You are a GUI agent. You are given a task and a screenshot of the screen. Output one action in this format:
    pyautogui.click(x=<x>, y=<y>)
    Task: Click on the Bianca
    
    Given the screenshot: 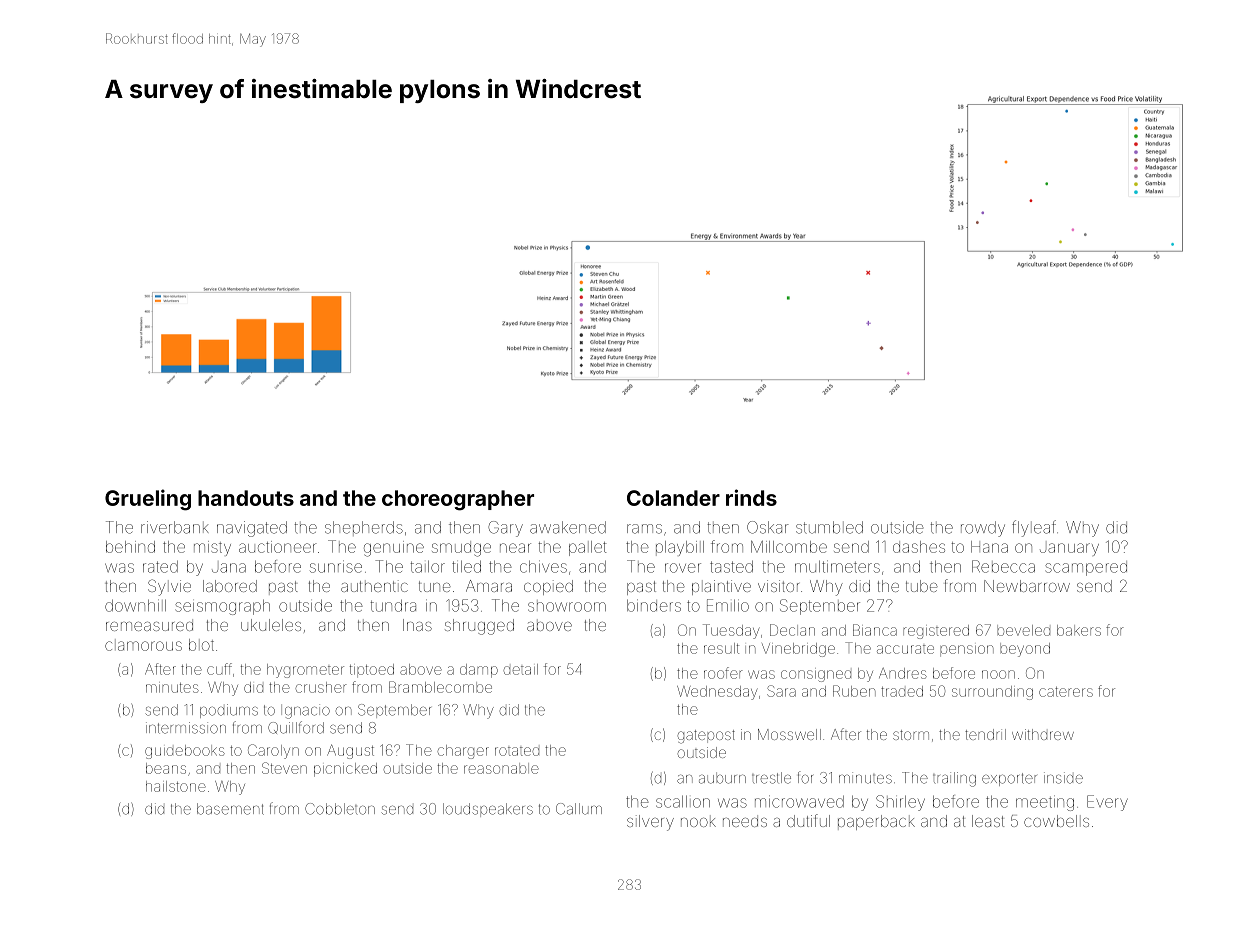 What is the action you would take?
    pyautogui.click(x=875, y=630)
